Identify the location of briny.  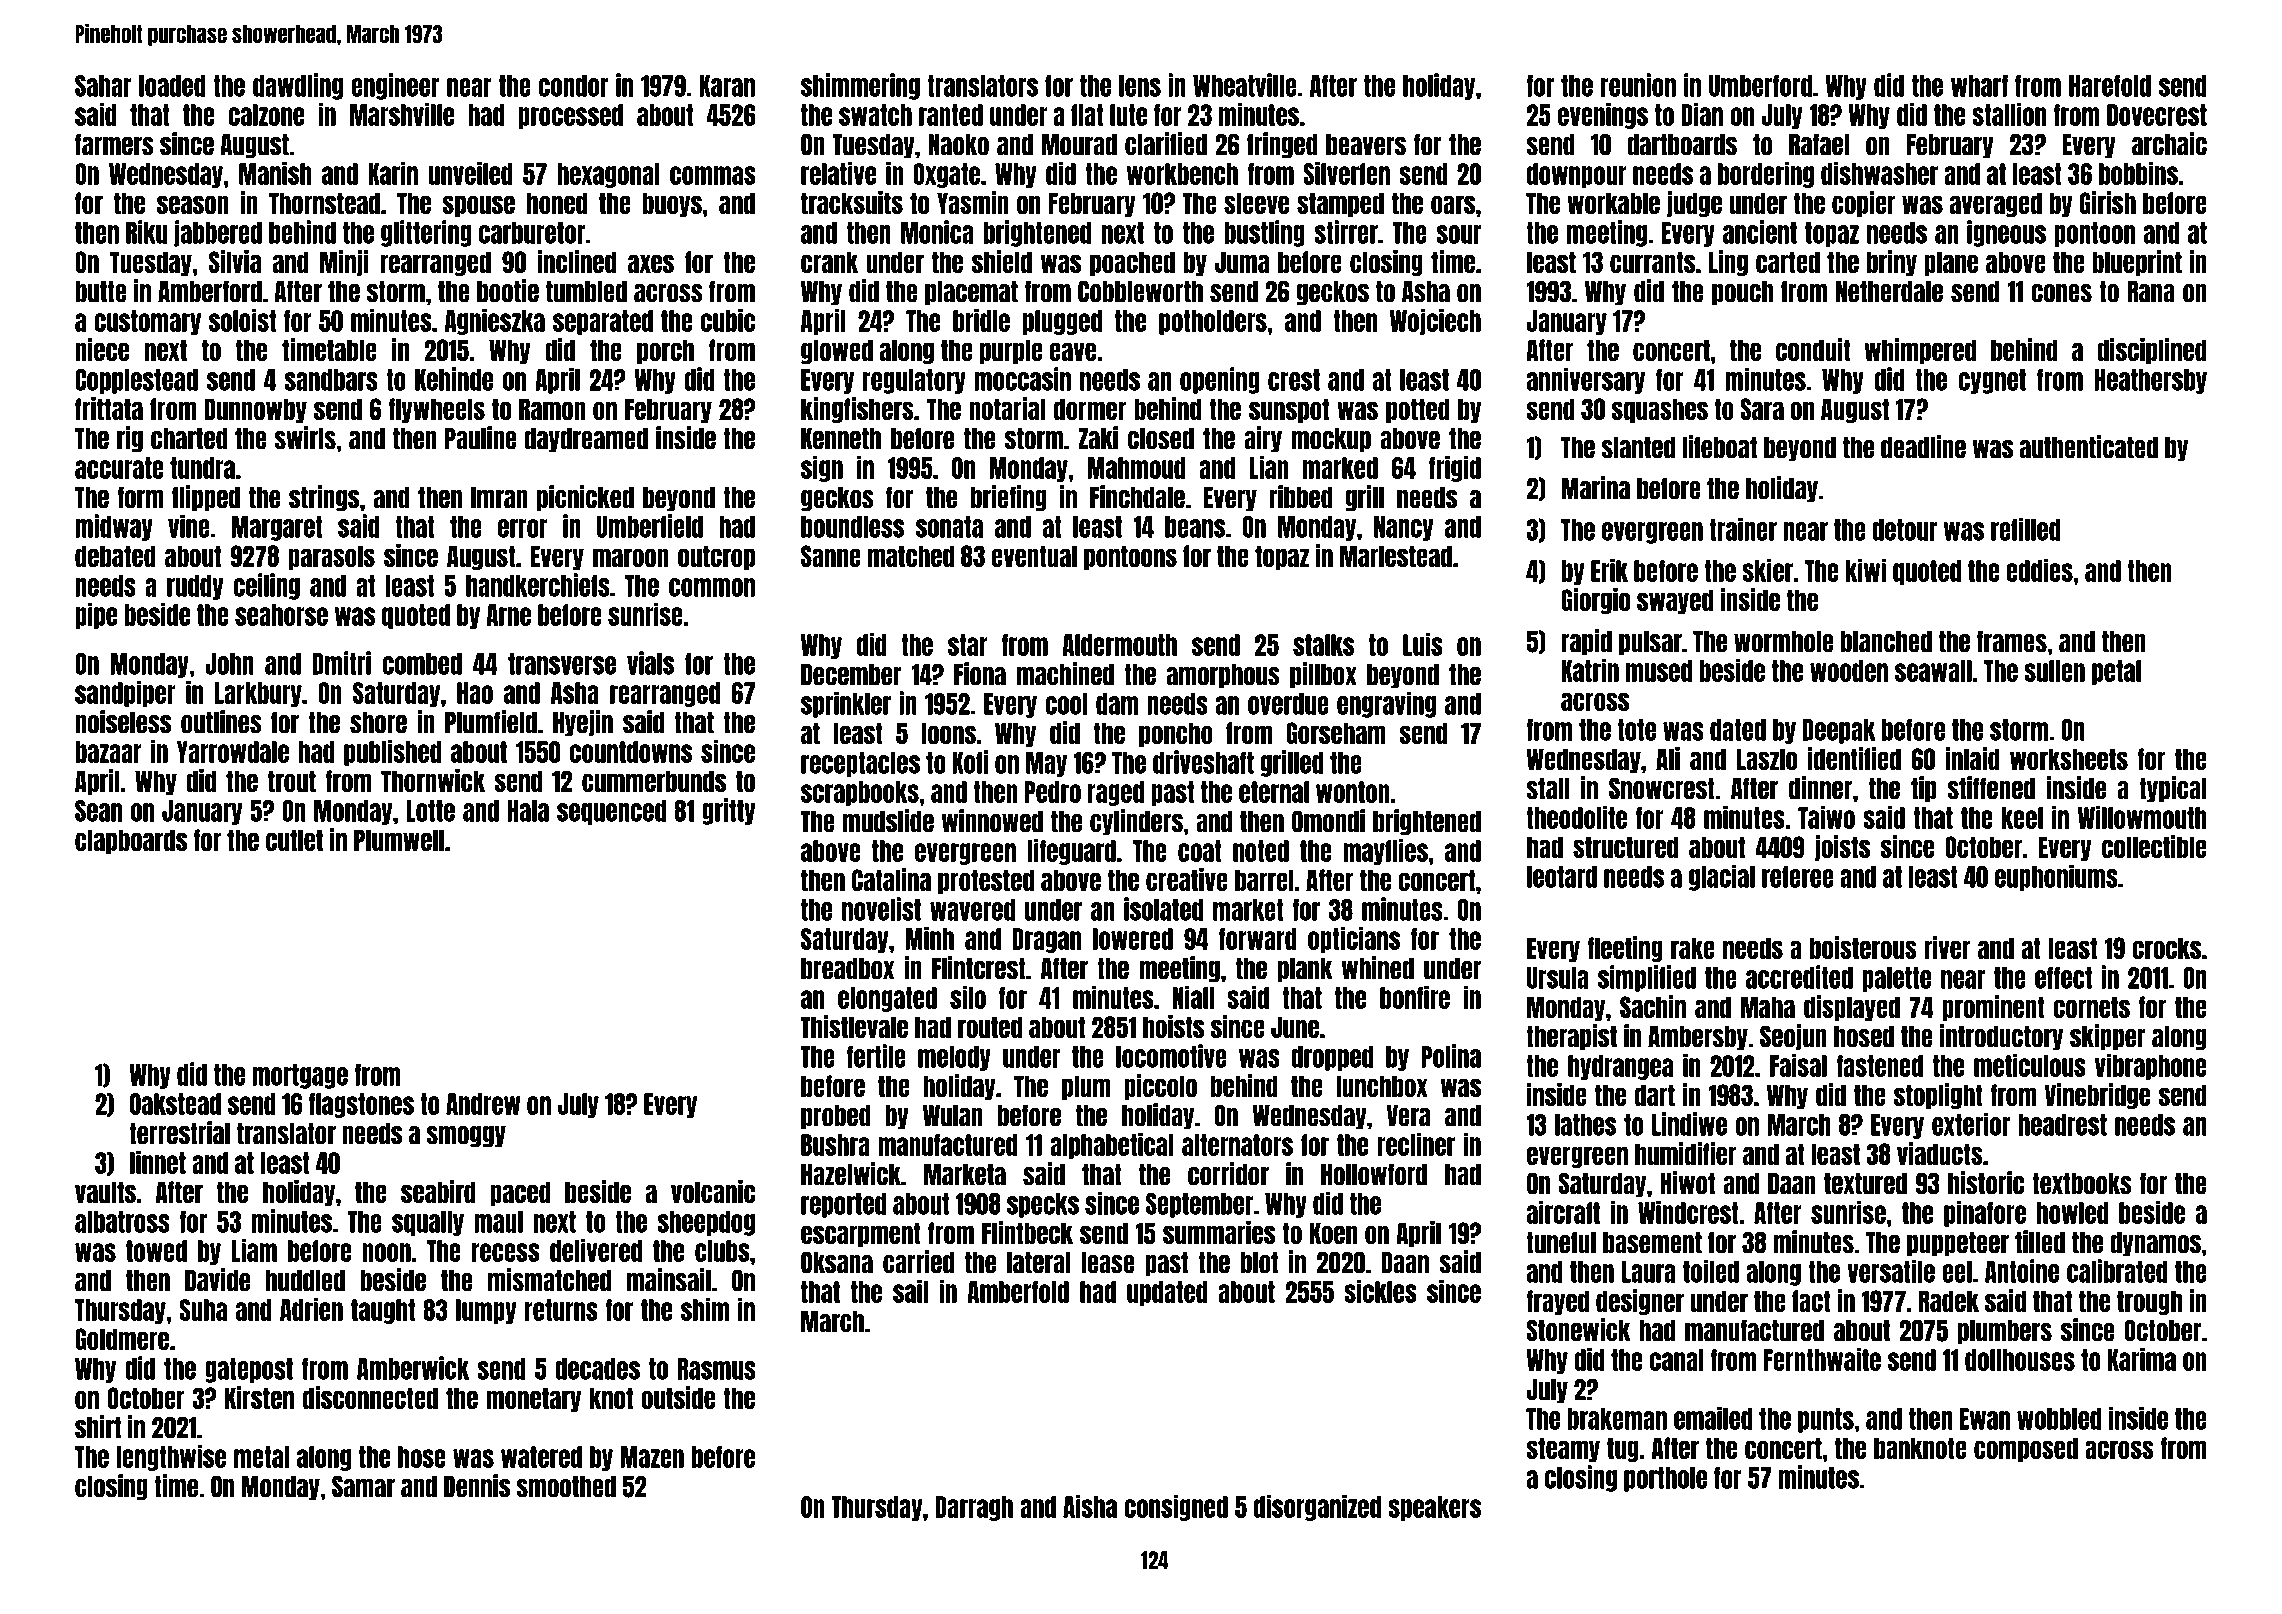
(1892, 263).
